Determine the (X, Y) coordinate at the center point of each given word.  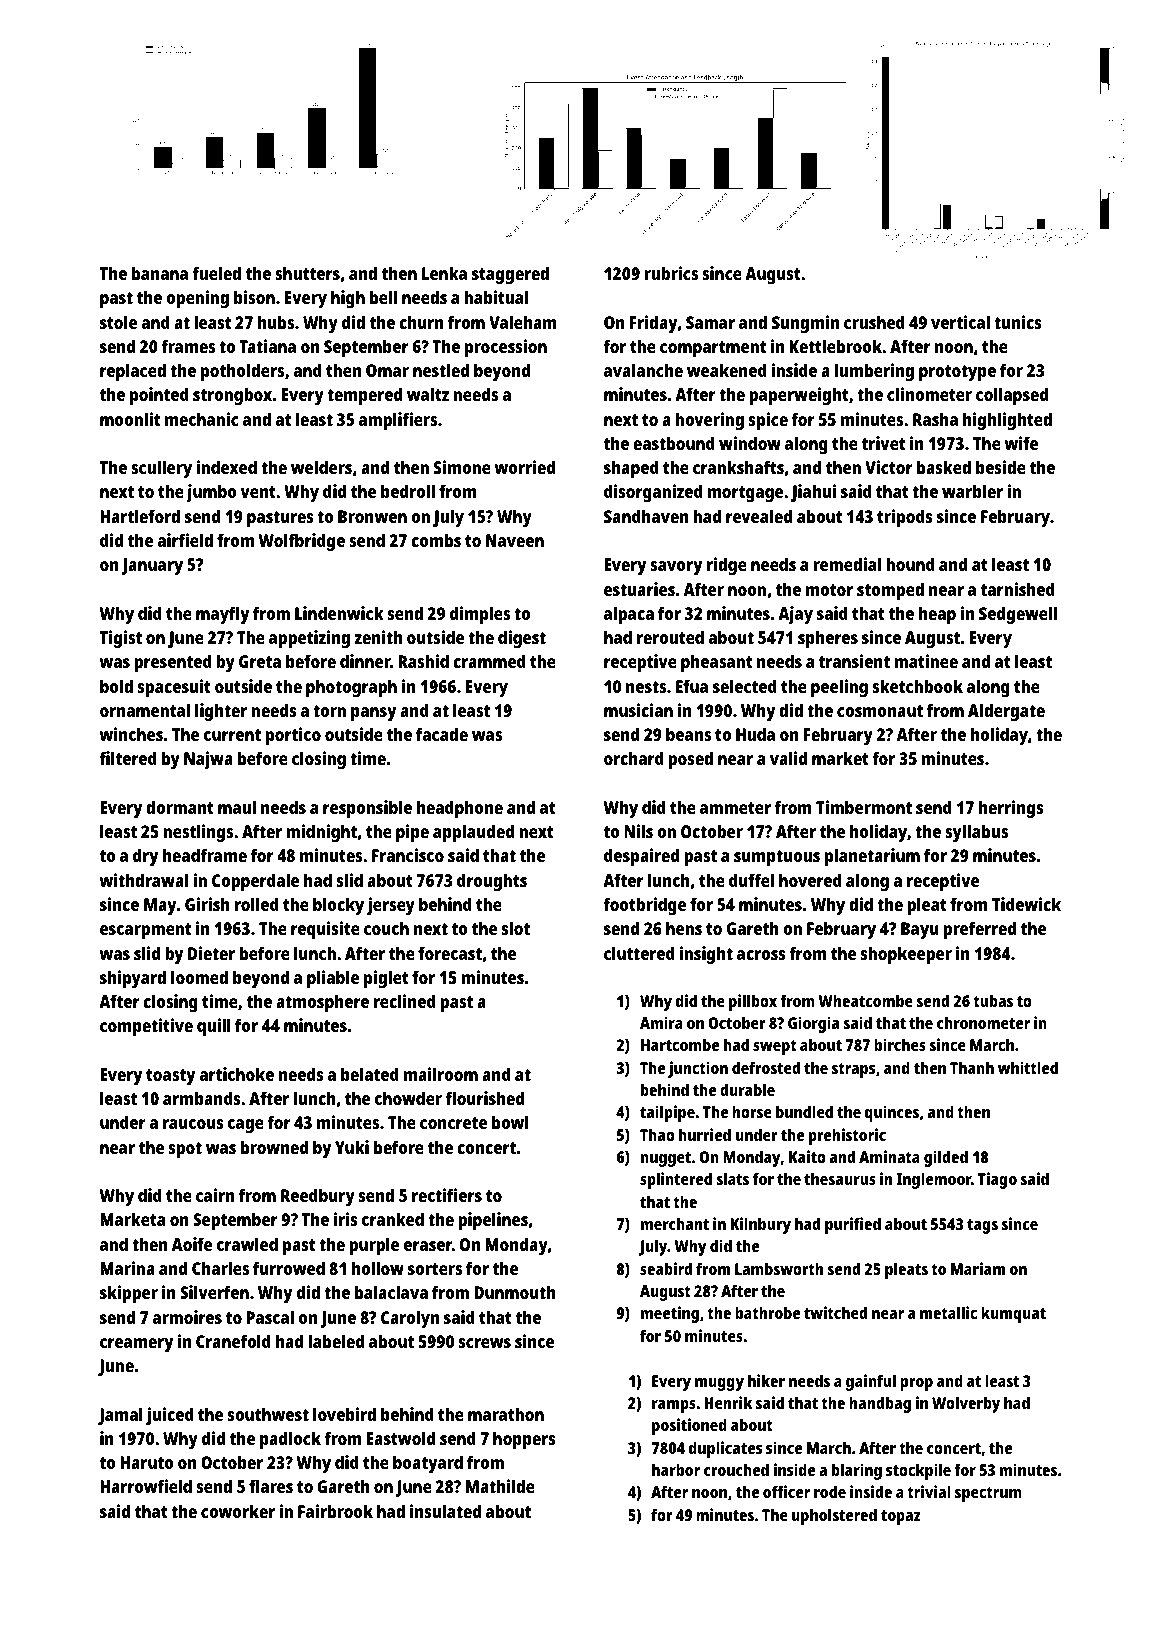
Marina (127, 1268)
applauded (473, 833)
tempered (364, 396)
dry (146, 857)
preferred (979, 930)
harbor (676, 1469)
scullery (161, 469)
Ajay (795, 615)
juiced (170, 1416)
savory (676, 568)
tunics (1018, 322)
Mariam (978, 1268)
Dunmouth (514, 1292)
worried (525, 467)
